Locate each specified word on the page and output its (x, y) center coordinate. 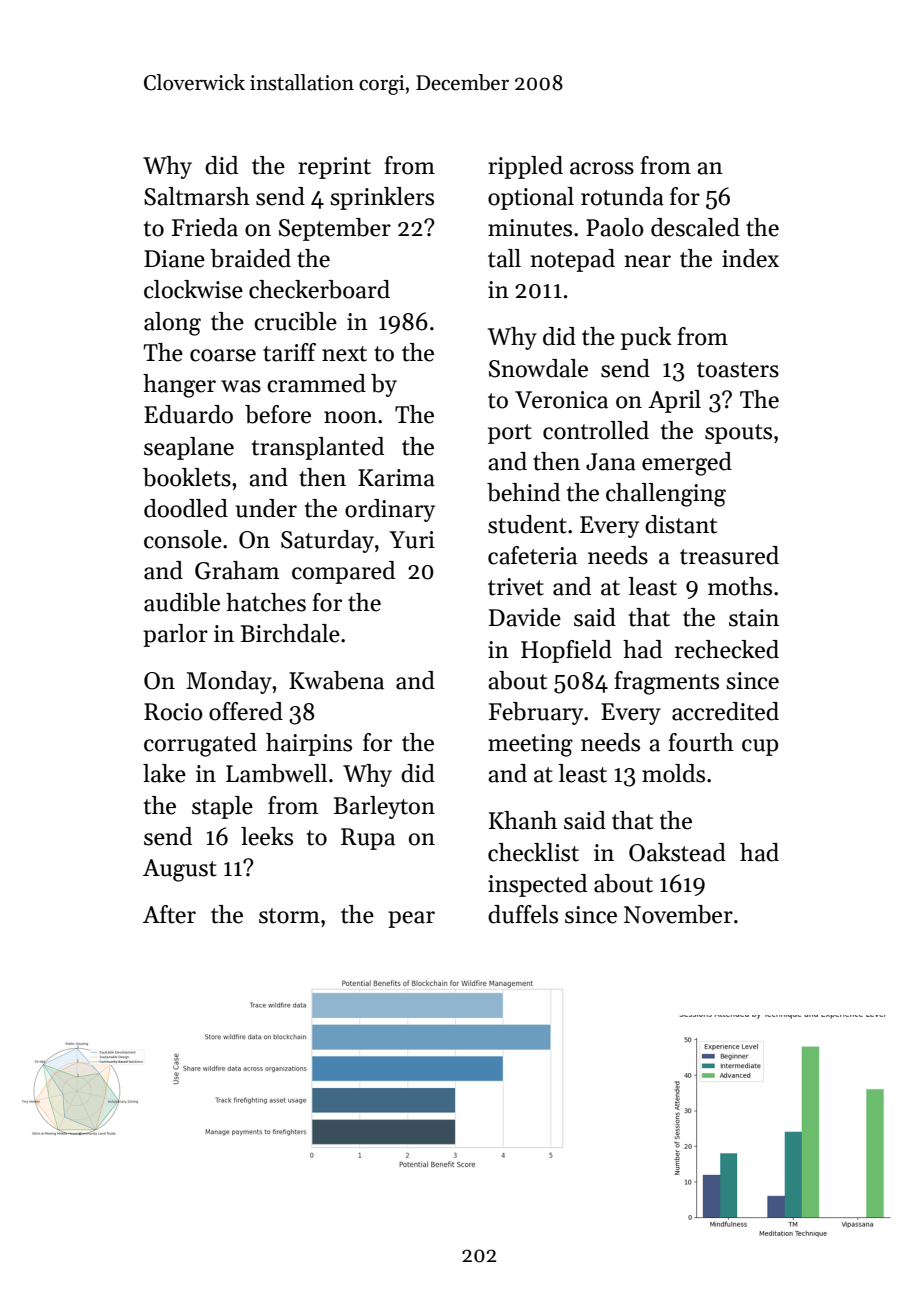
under (266, 508)
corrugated (200, 745)
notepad (573, 260)
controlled (596, 430)
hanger (179, 386)
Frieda (205, 227)
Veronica (561, 400)
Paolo (615, 227)
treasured (729, 555)
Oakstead (677, 852)
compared (343, 572)
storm (289, 916)
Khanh (523, 820)
